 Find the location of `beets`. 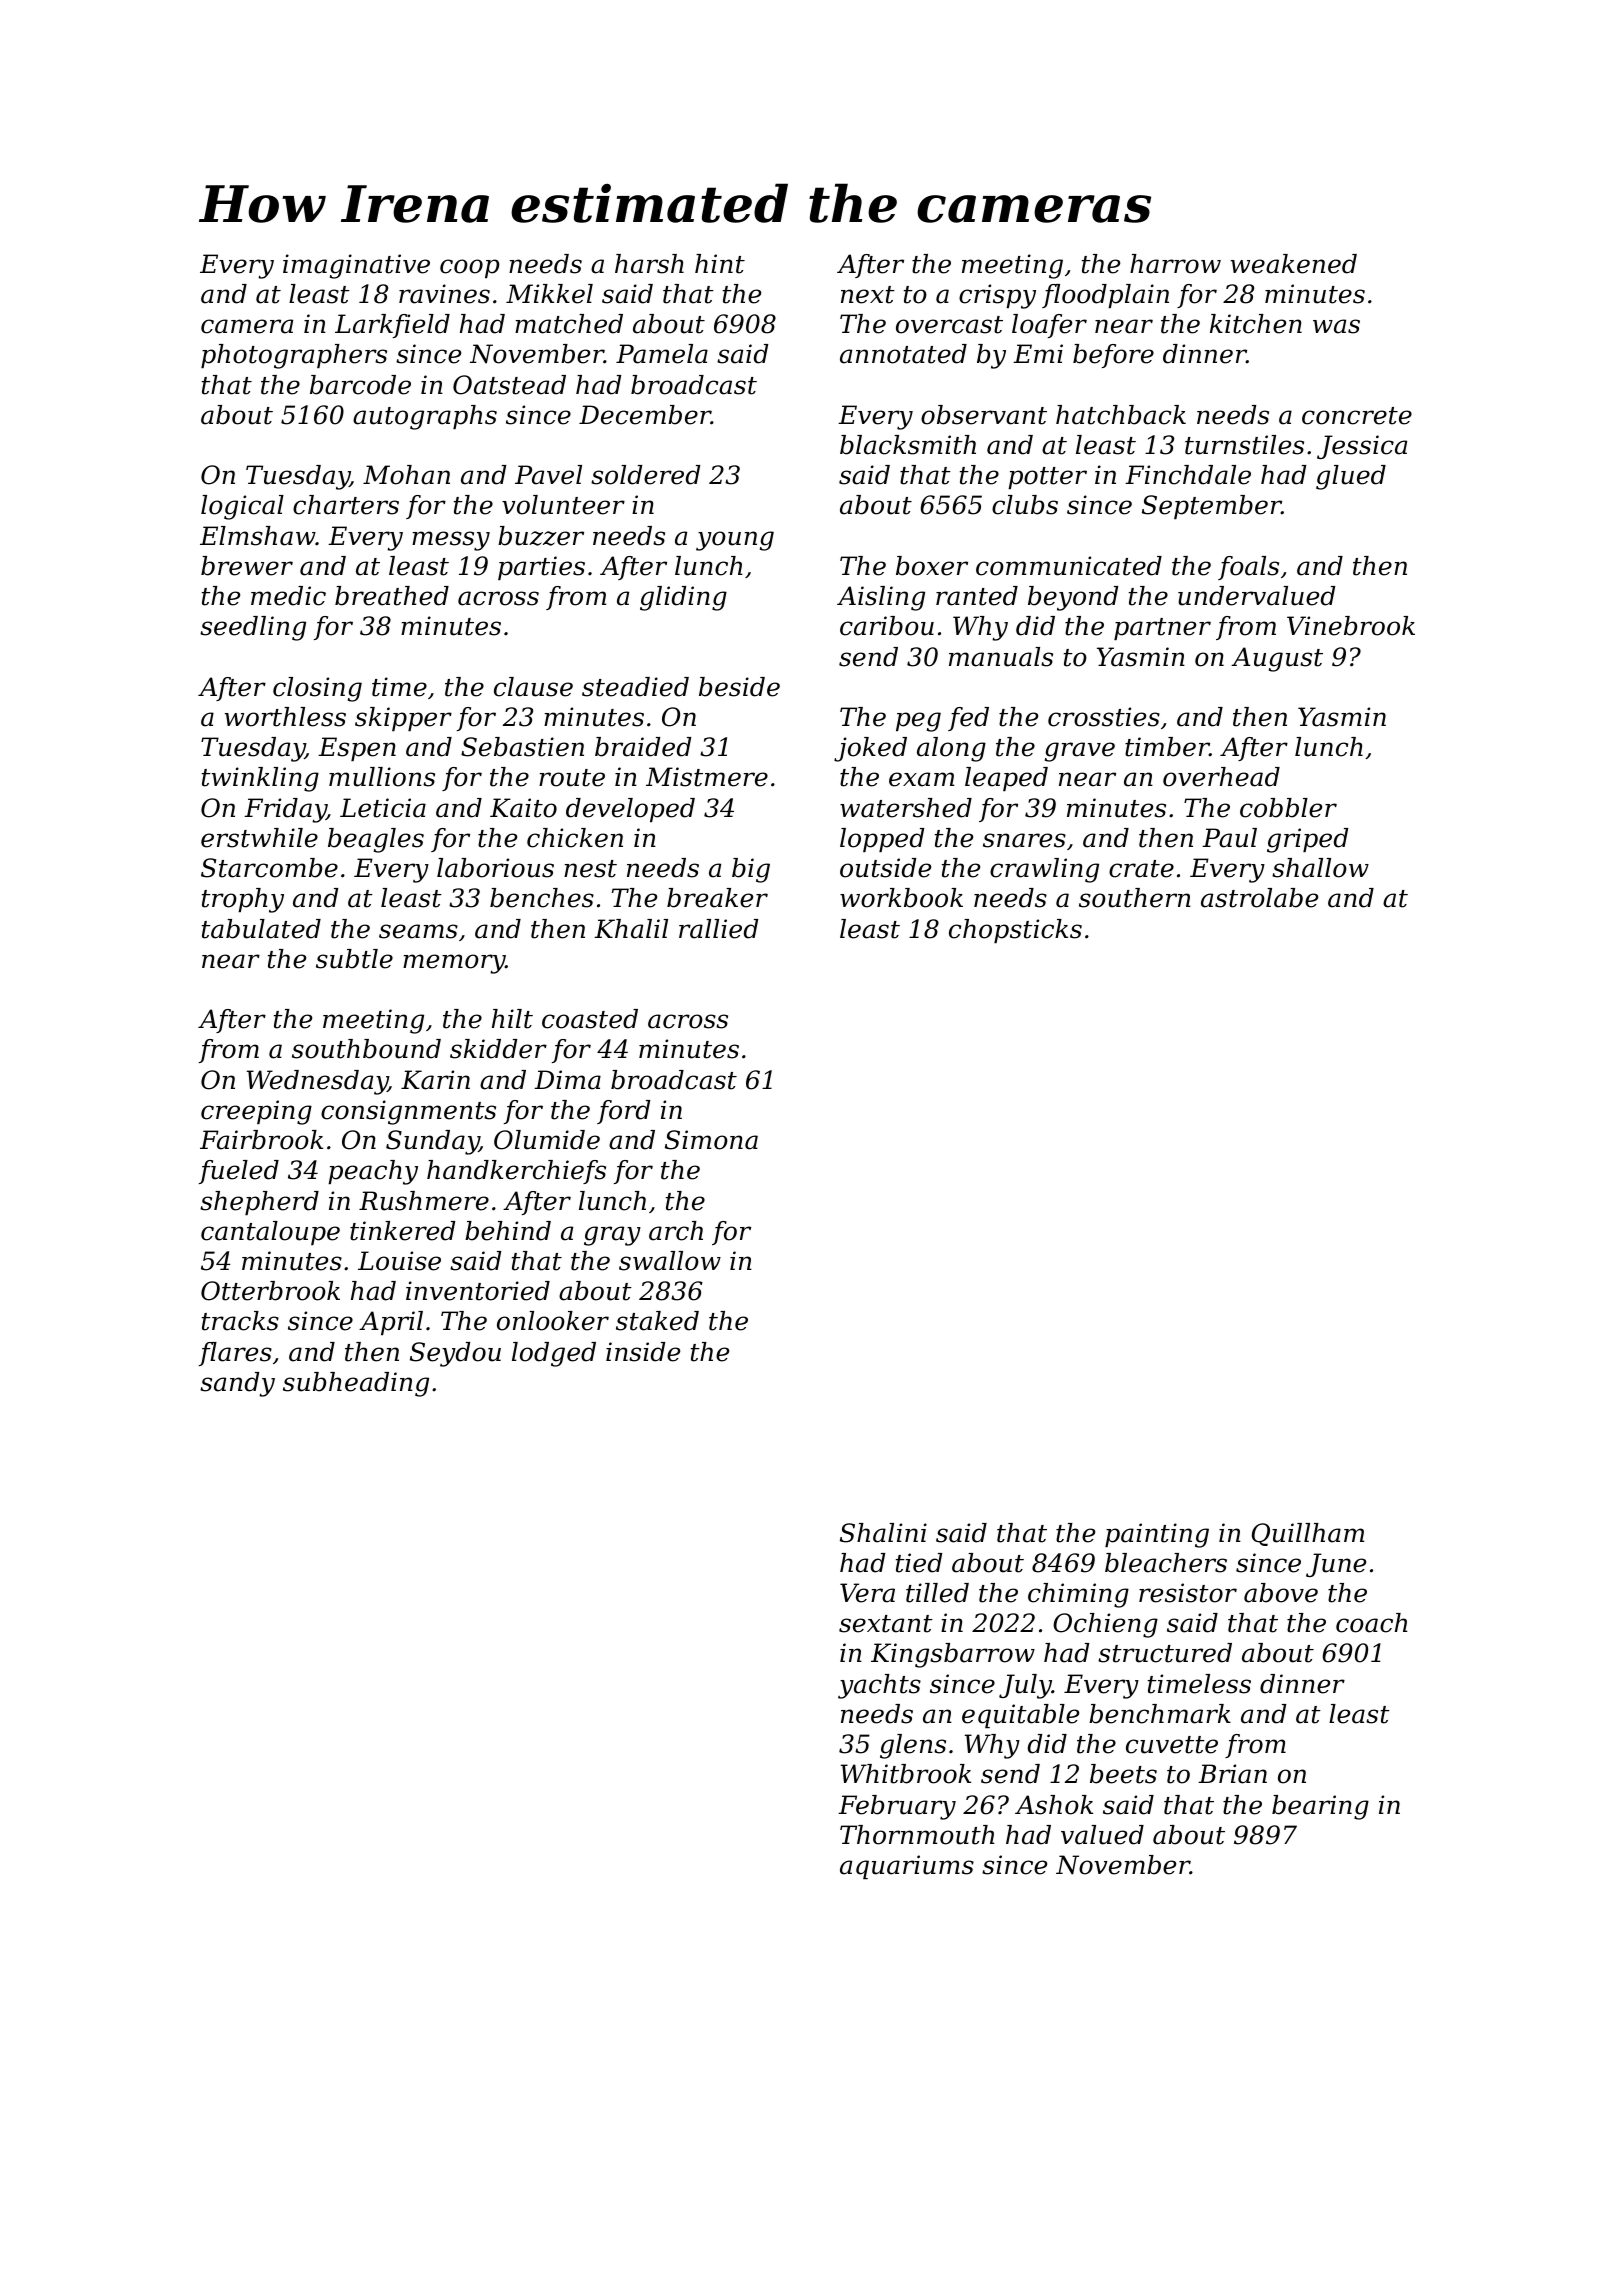

beets is located at coordinates (1123, 1774).
